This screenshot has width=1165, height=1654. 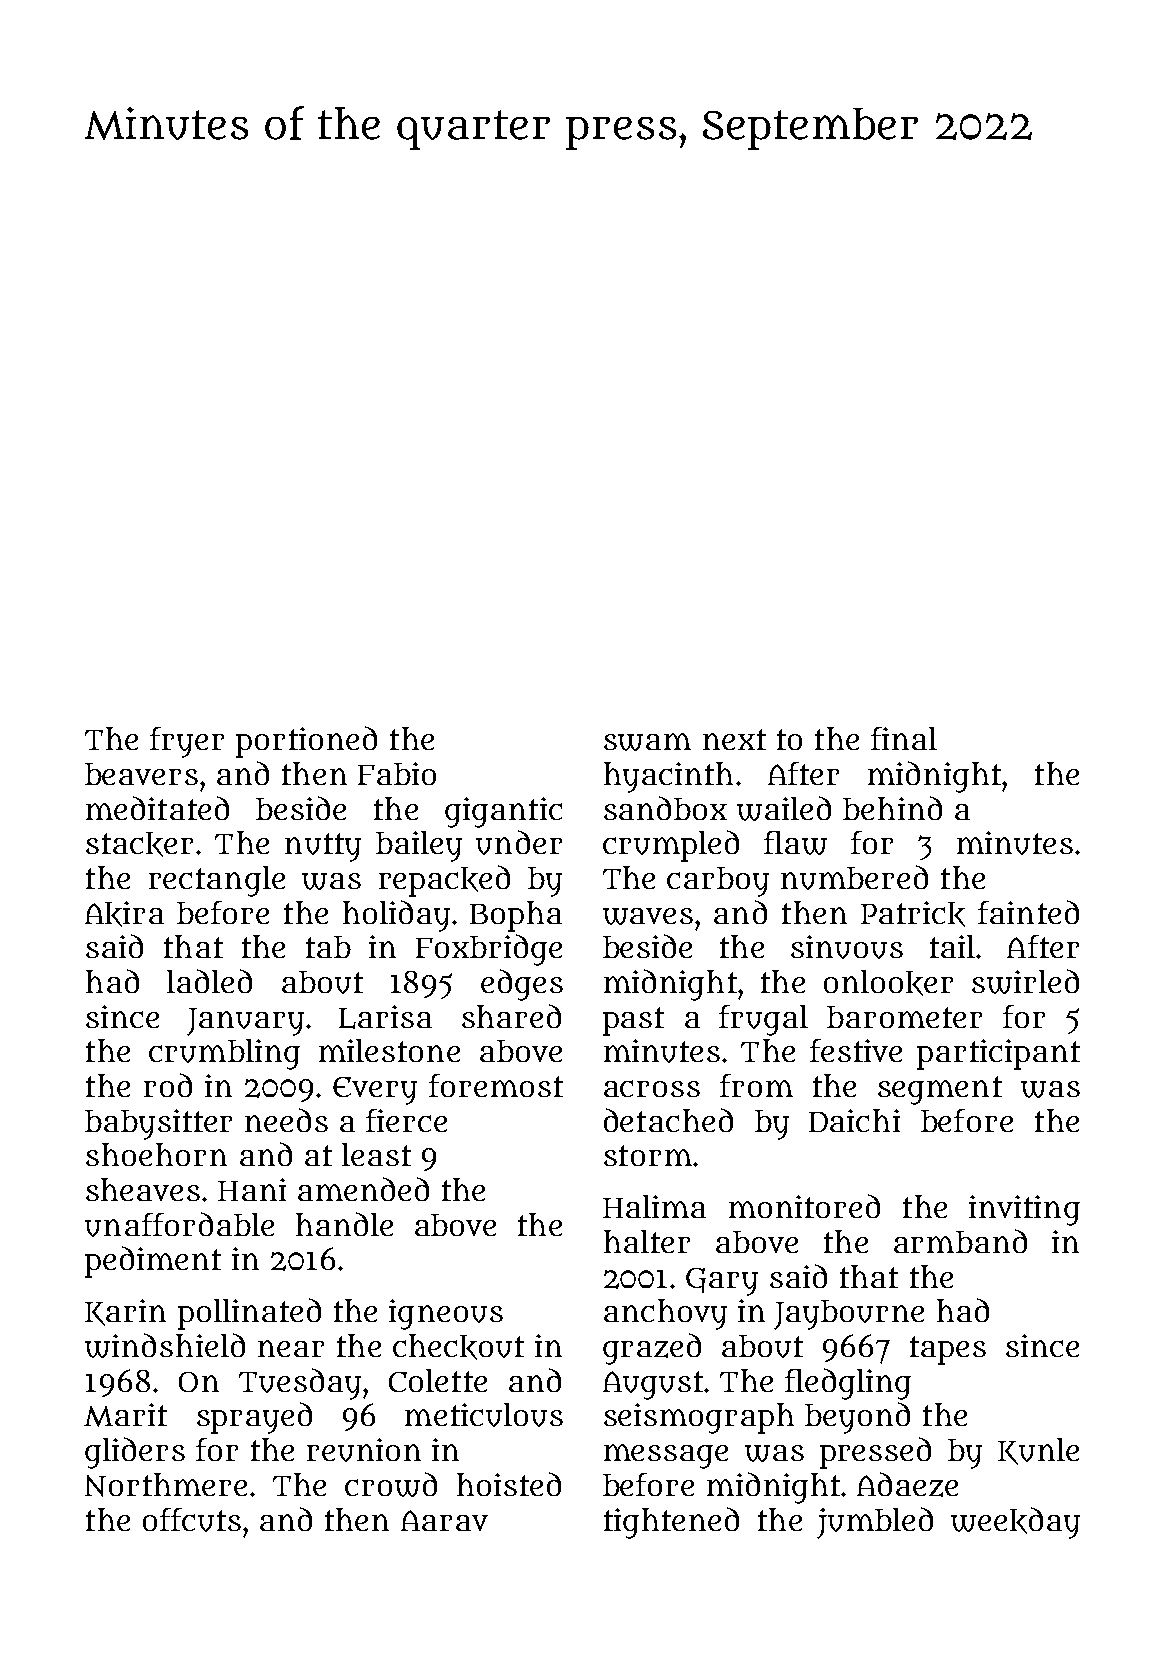 What do you see at coordinates (522, 985) in the screenshot?
I see `edges` at bounding box center [522, 985].
